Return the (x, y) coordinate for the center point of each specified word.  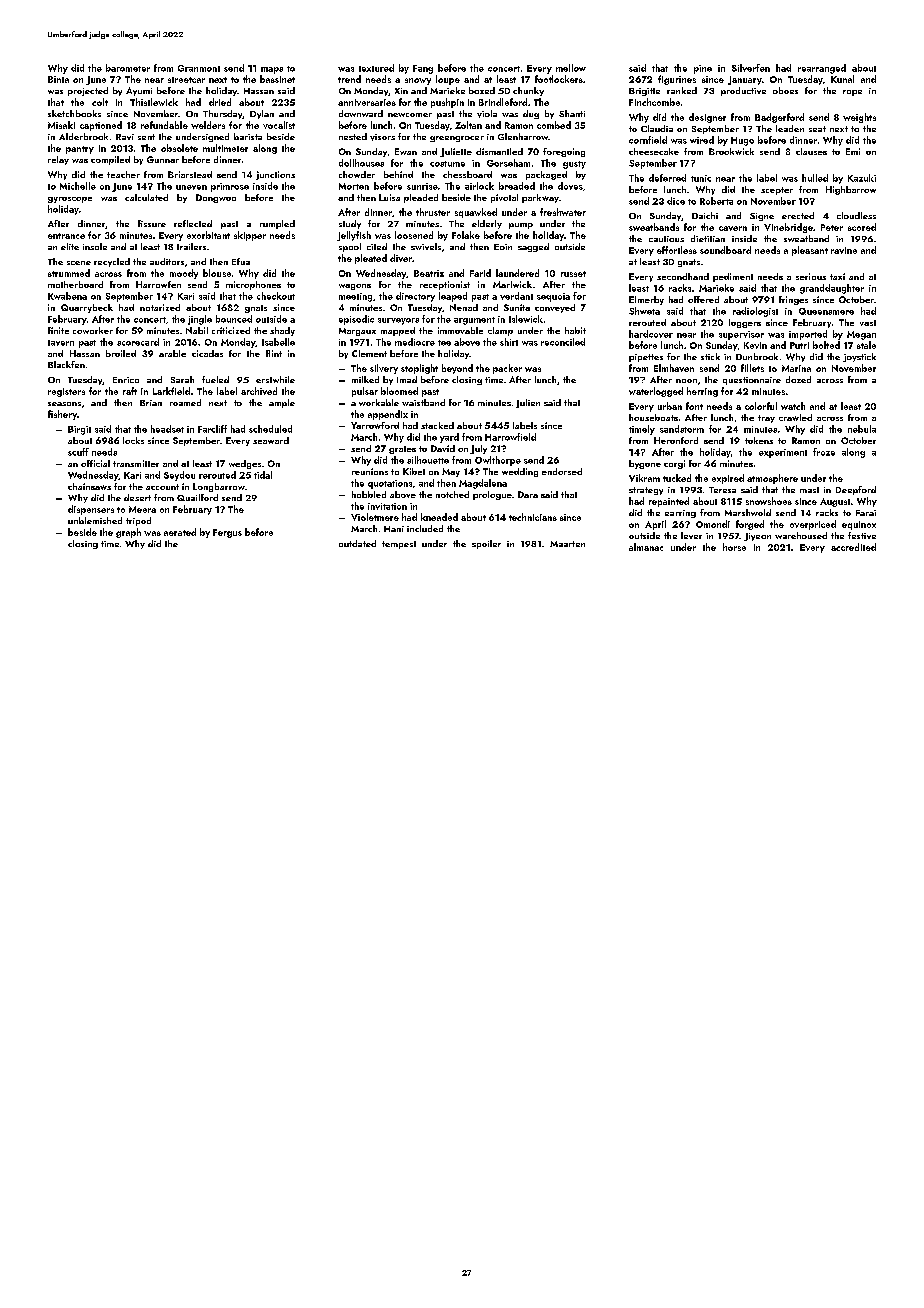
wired (702, 140)
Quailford (197, 497)
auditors (167, 261)
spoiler (486, 544)
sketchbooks (74, 113)
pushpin (447, 103)
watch (793, 406)
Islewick (526, 319)
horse (734, 547)
